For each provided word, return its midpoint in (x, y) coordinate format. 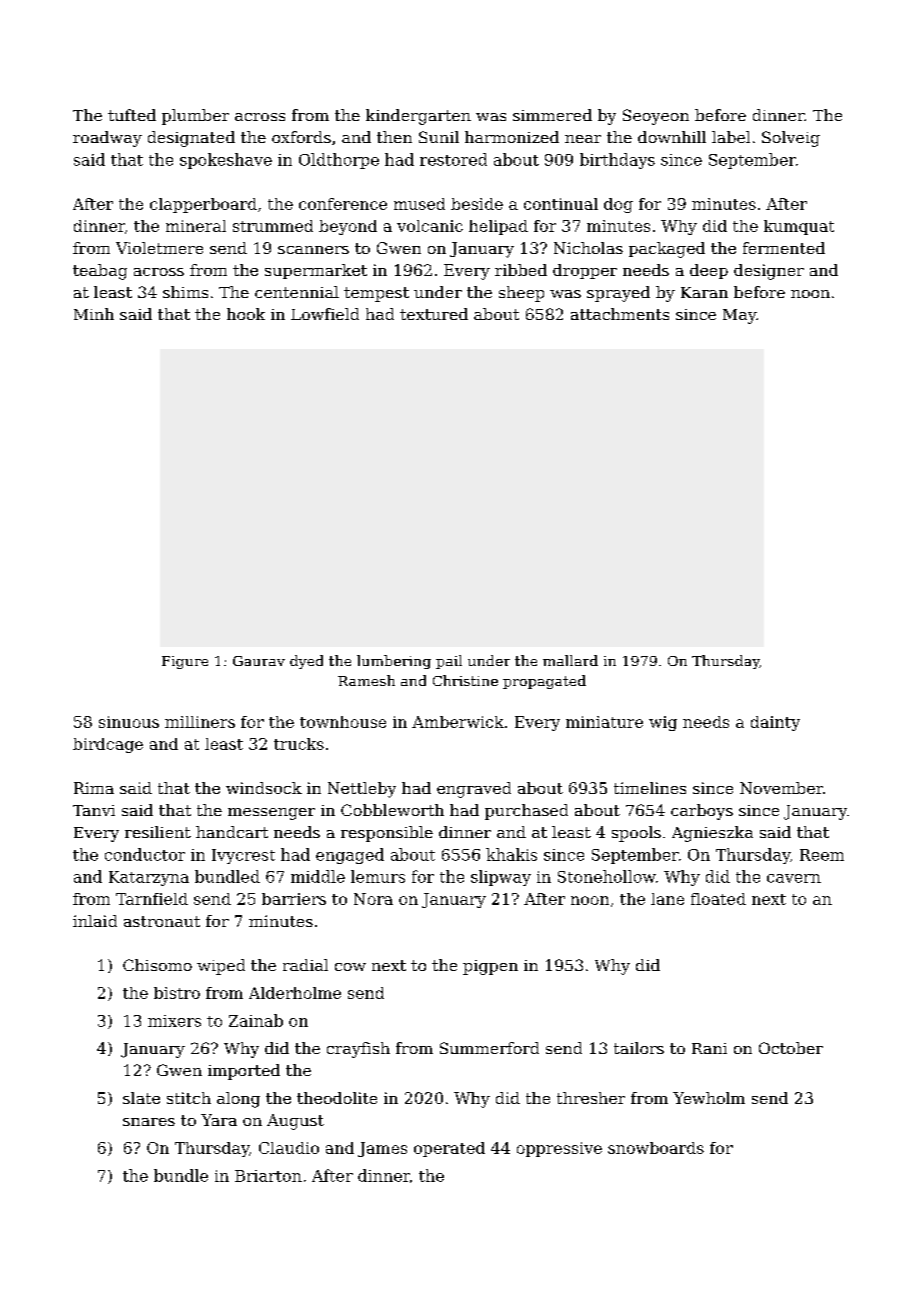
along (238, 1100)
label (731, 137)
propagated (544, 682)
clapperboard (203, 205)
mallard (570, 660)
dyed (306, 662)
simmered (552, 115)
